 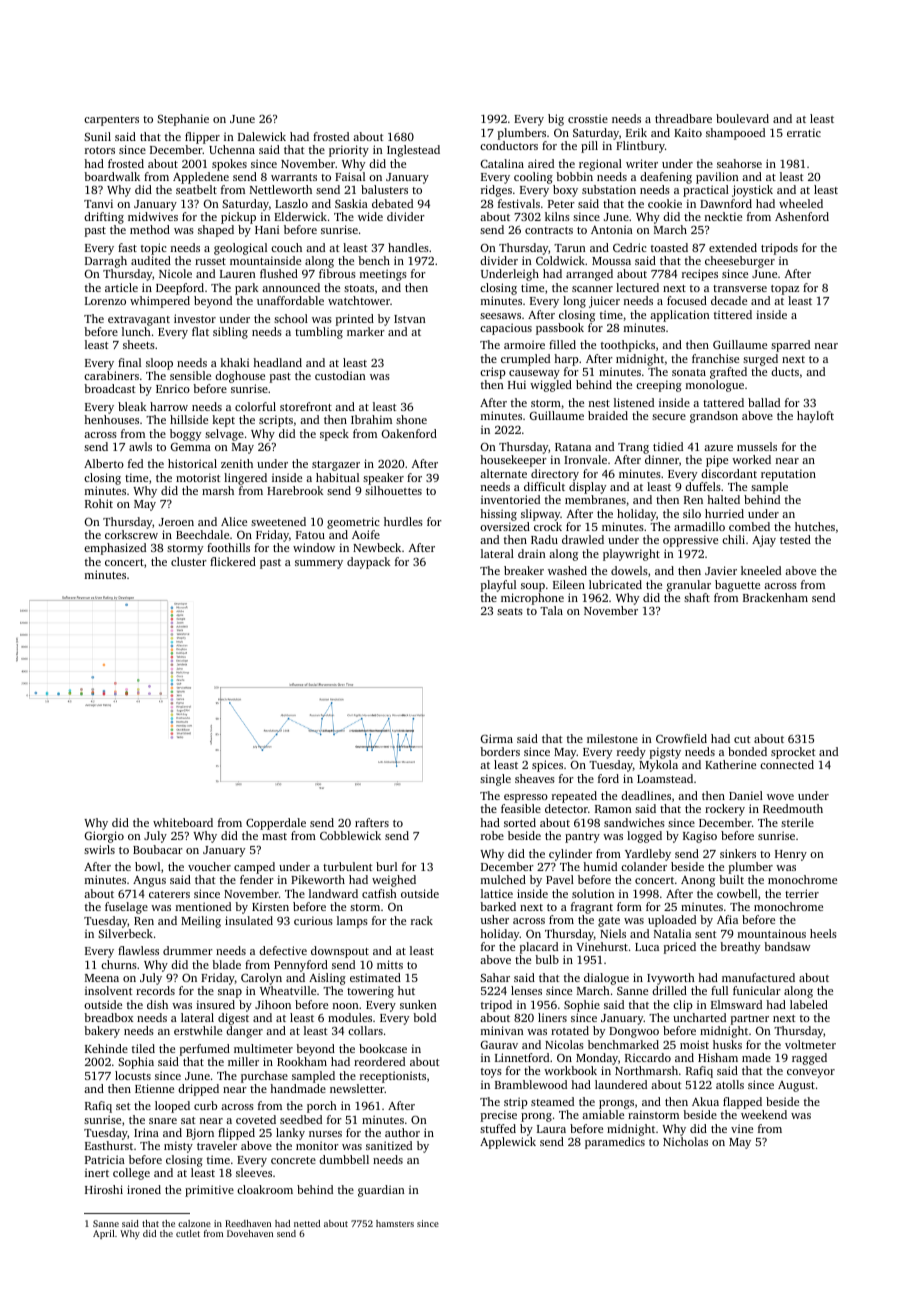 I want to click on defective, so click(x=283, y=950).
